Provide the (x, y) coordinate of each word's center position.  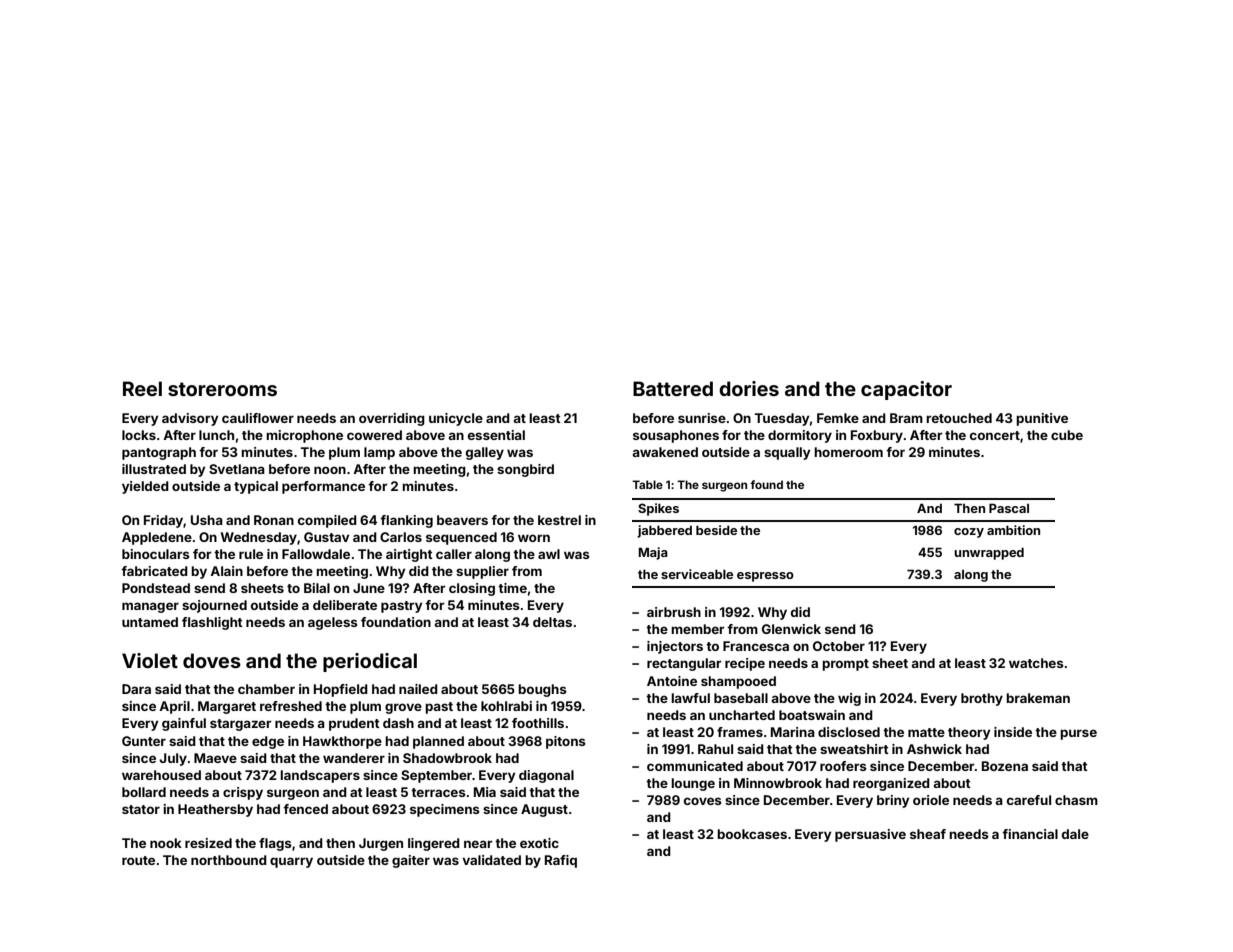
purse (1078, 734)
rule (251, 554)
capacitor (906, 390)
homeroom (848, 452)
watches (1036, 663)
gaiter (411, 861)
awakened (665, 452)
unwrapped (989, 553)
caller (454, 554)
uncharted (742, 715)
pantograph (159, 453)
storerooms (222, 389)
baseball (741, 698)
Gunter (144, 741)
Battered (673, 388)
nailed (418, 689)
